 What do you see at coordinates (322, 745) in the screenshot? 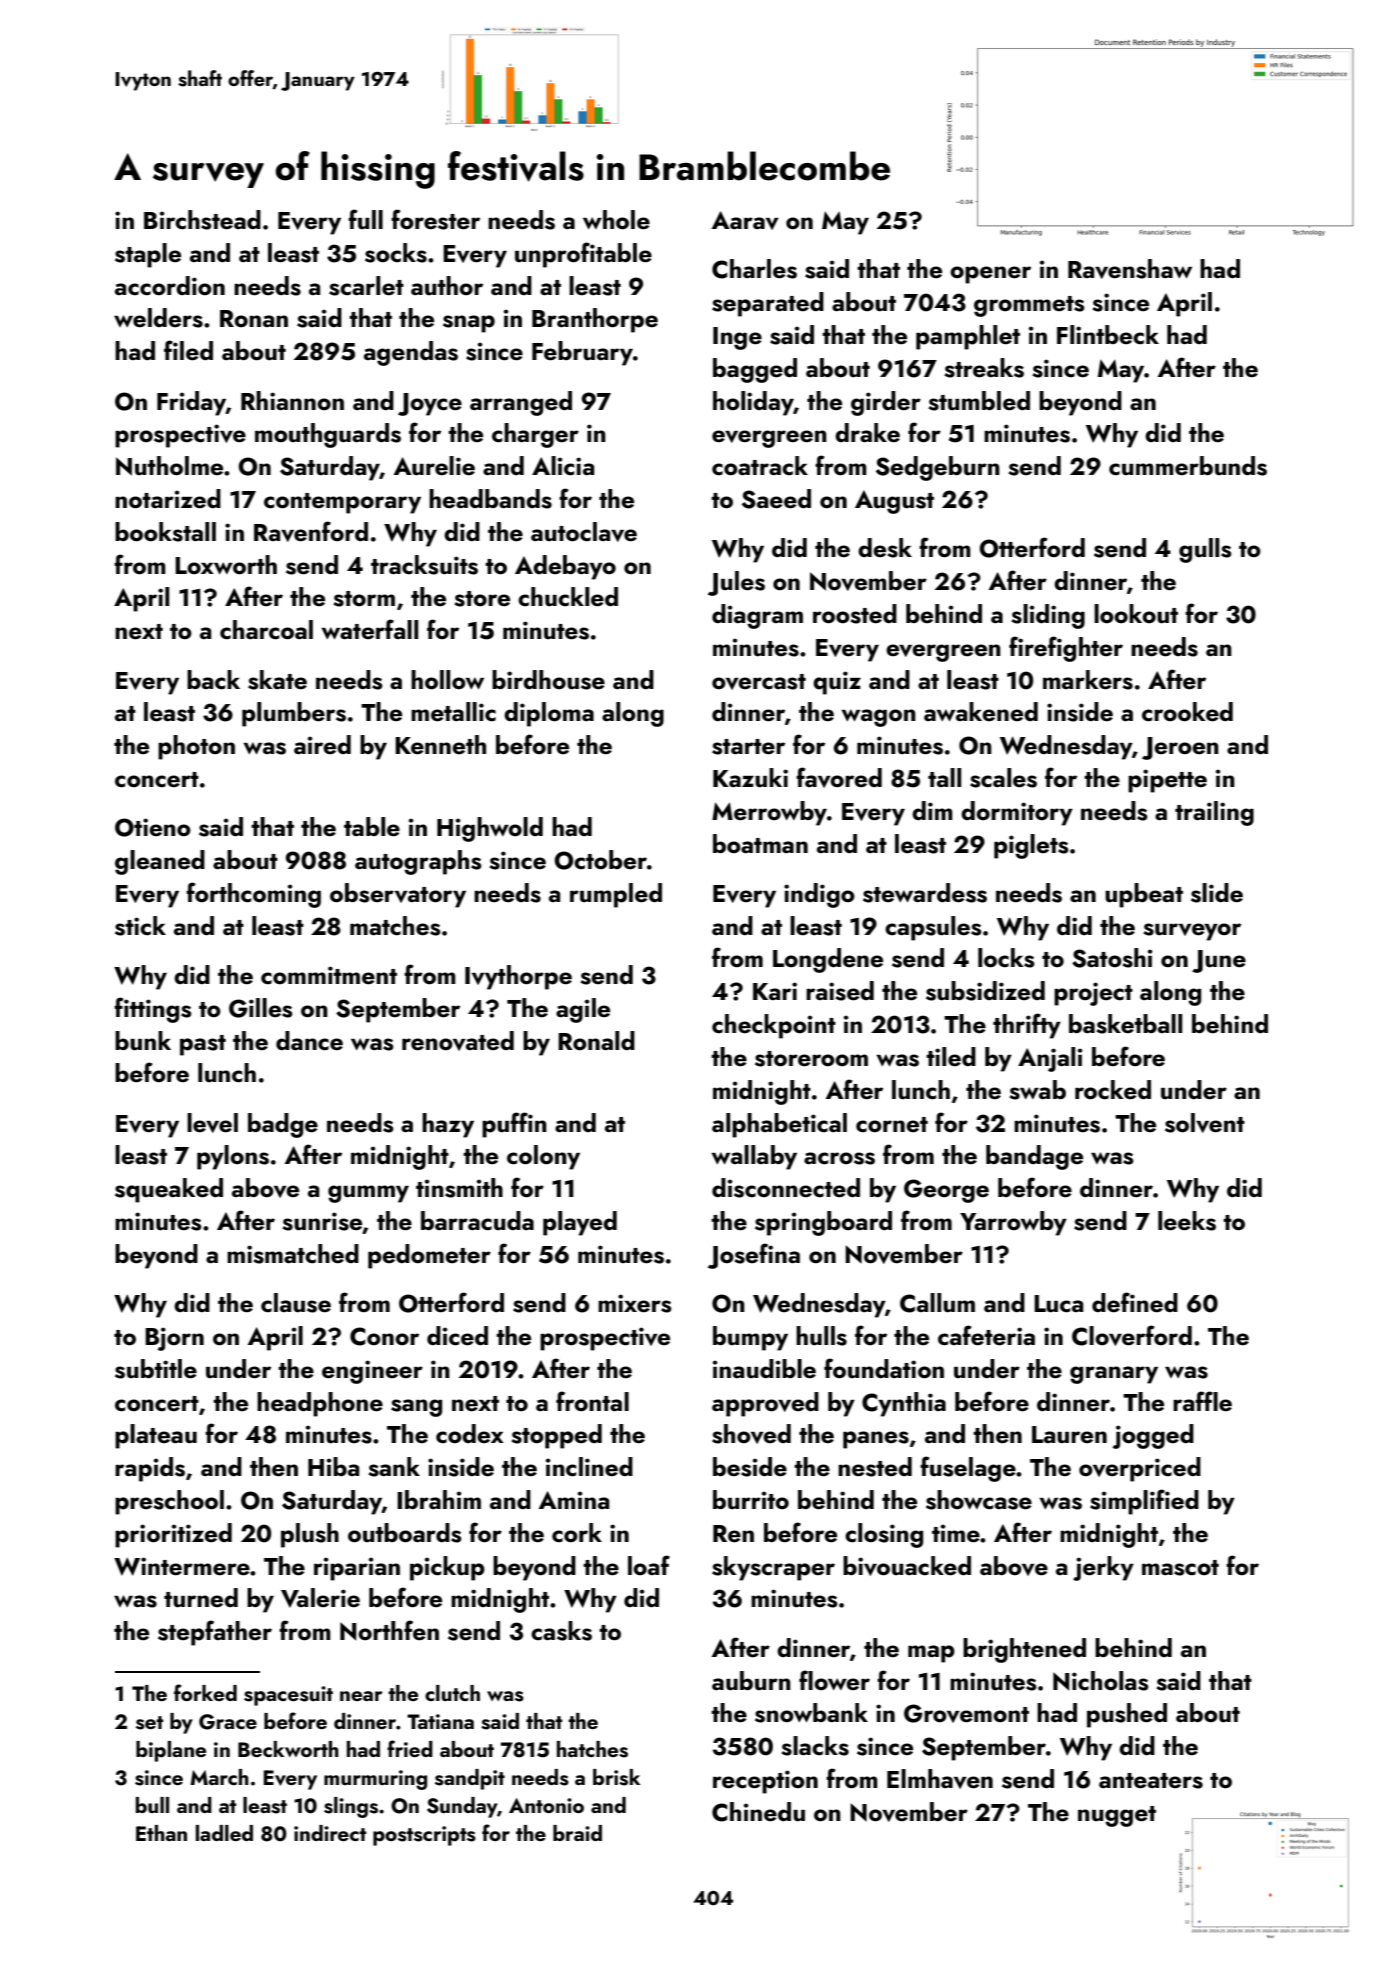
I see `aired` at bounding box center [322, 745].
